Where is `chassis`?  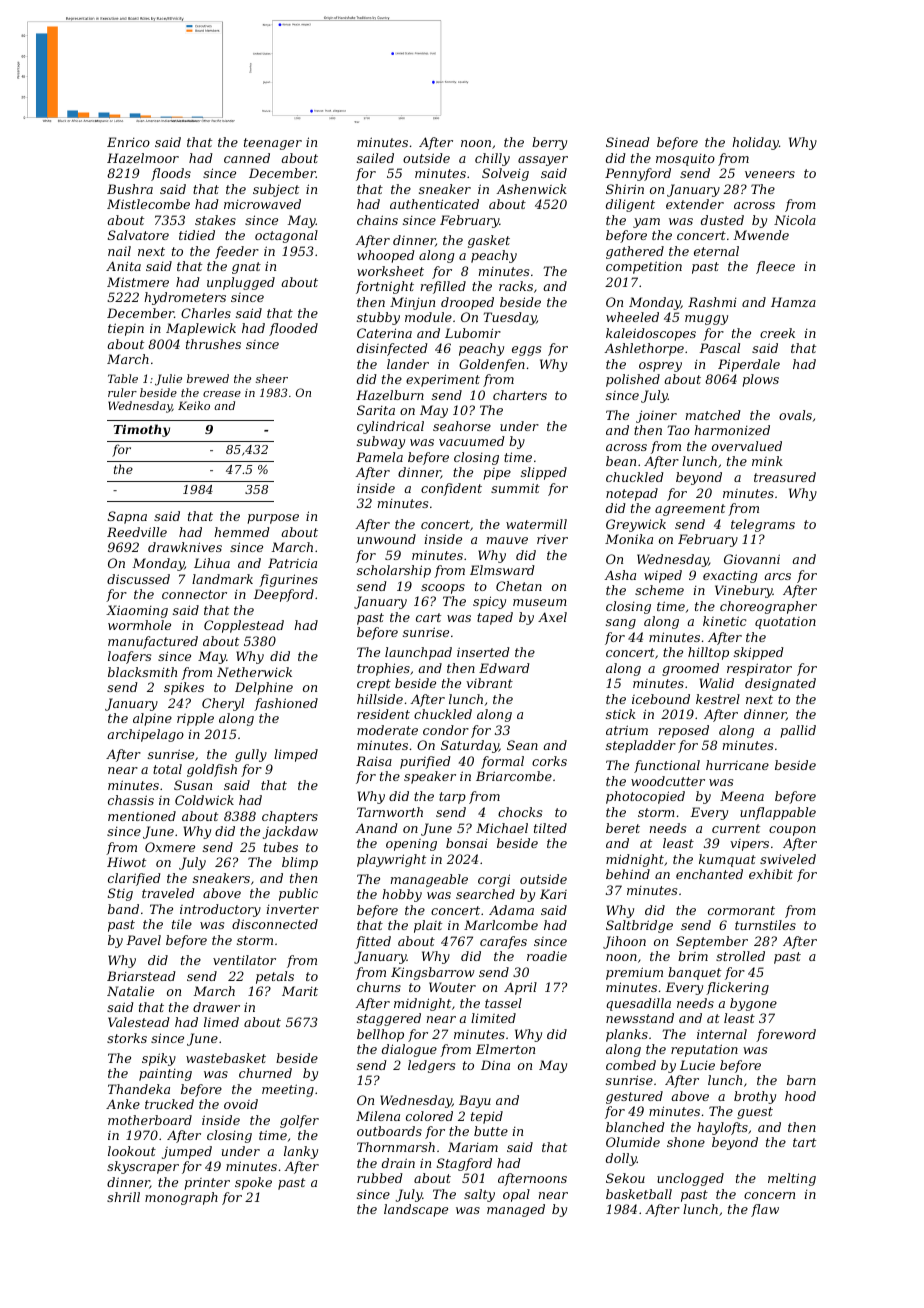 chassis is located at coordinates (131, 800).
